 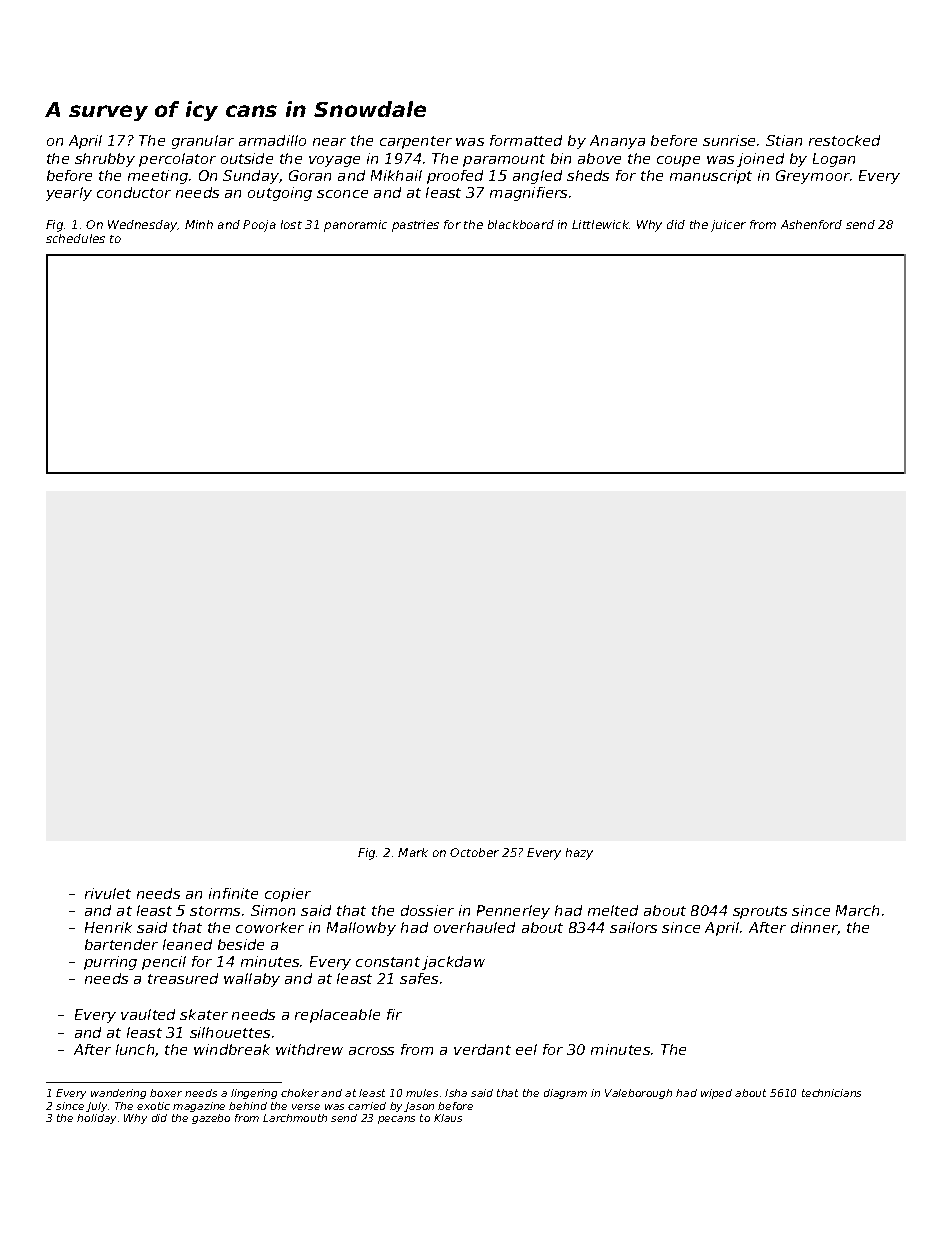 I want to click on boxer, so click(x=166, y=1093).
